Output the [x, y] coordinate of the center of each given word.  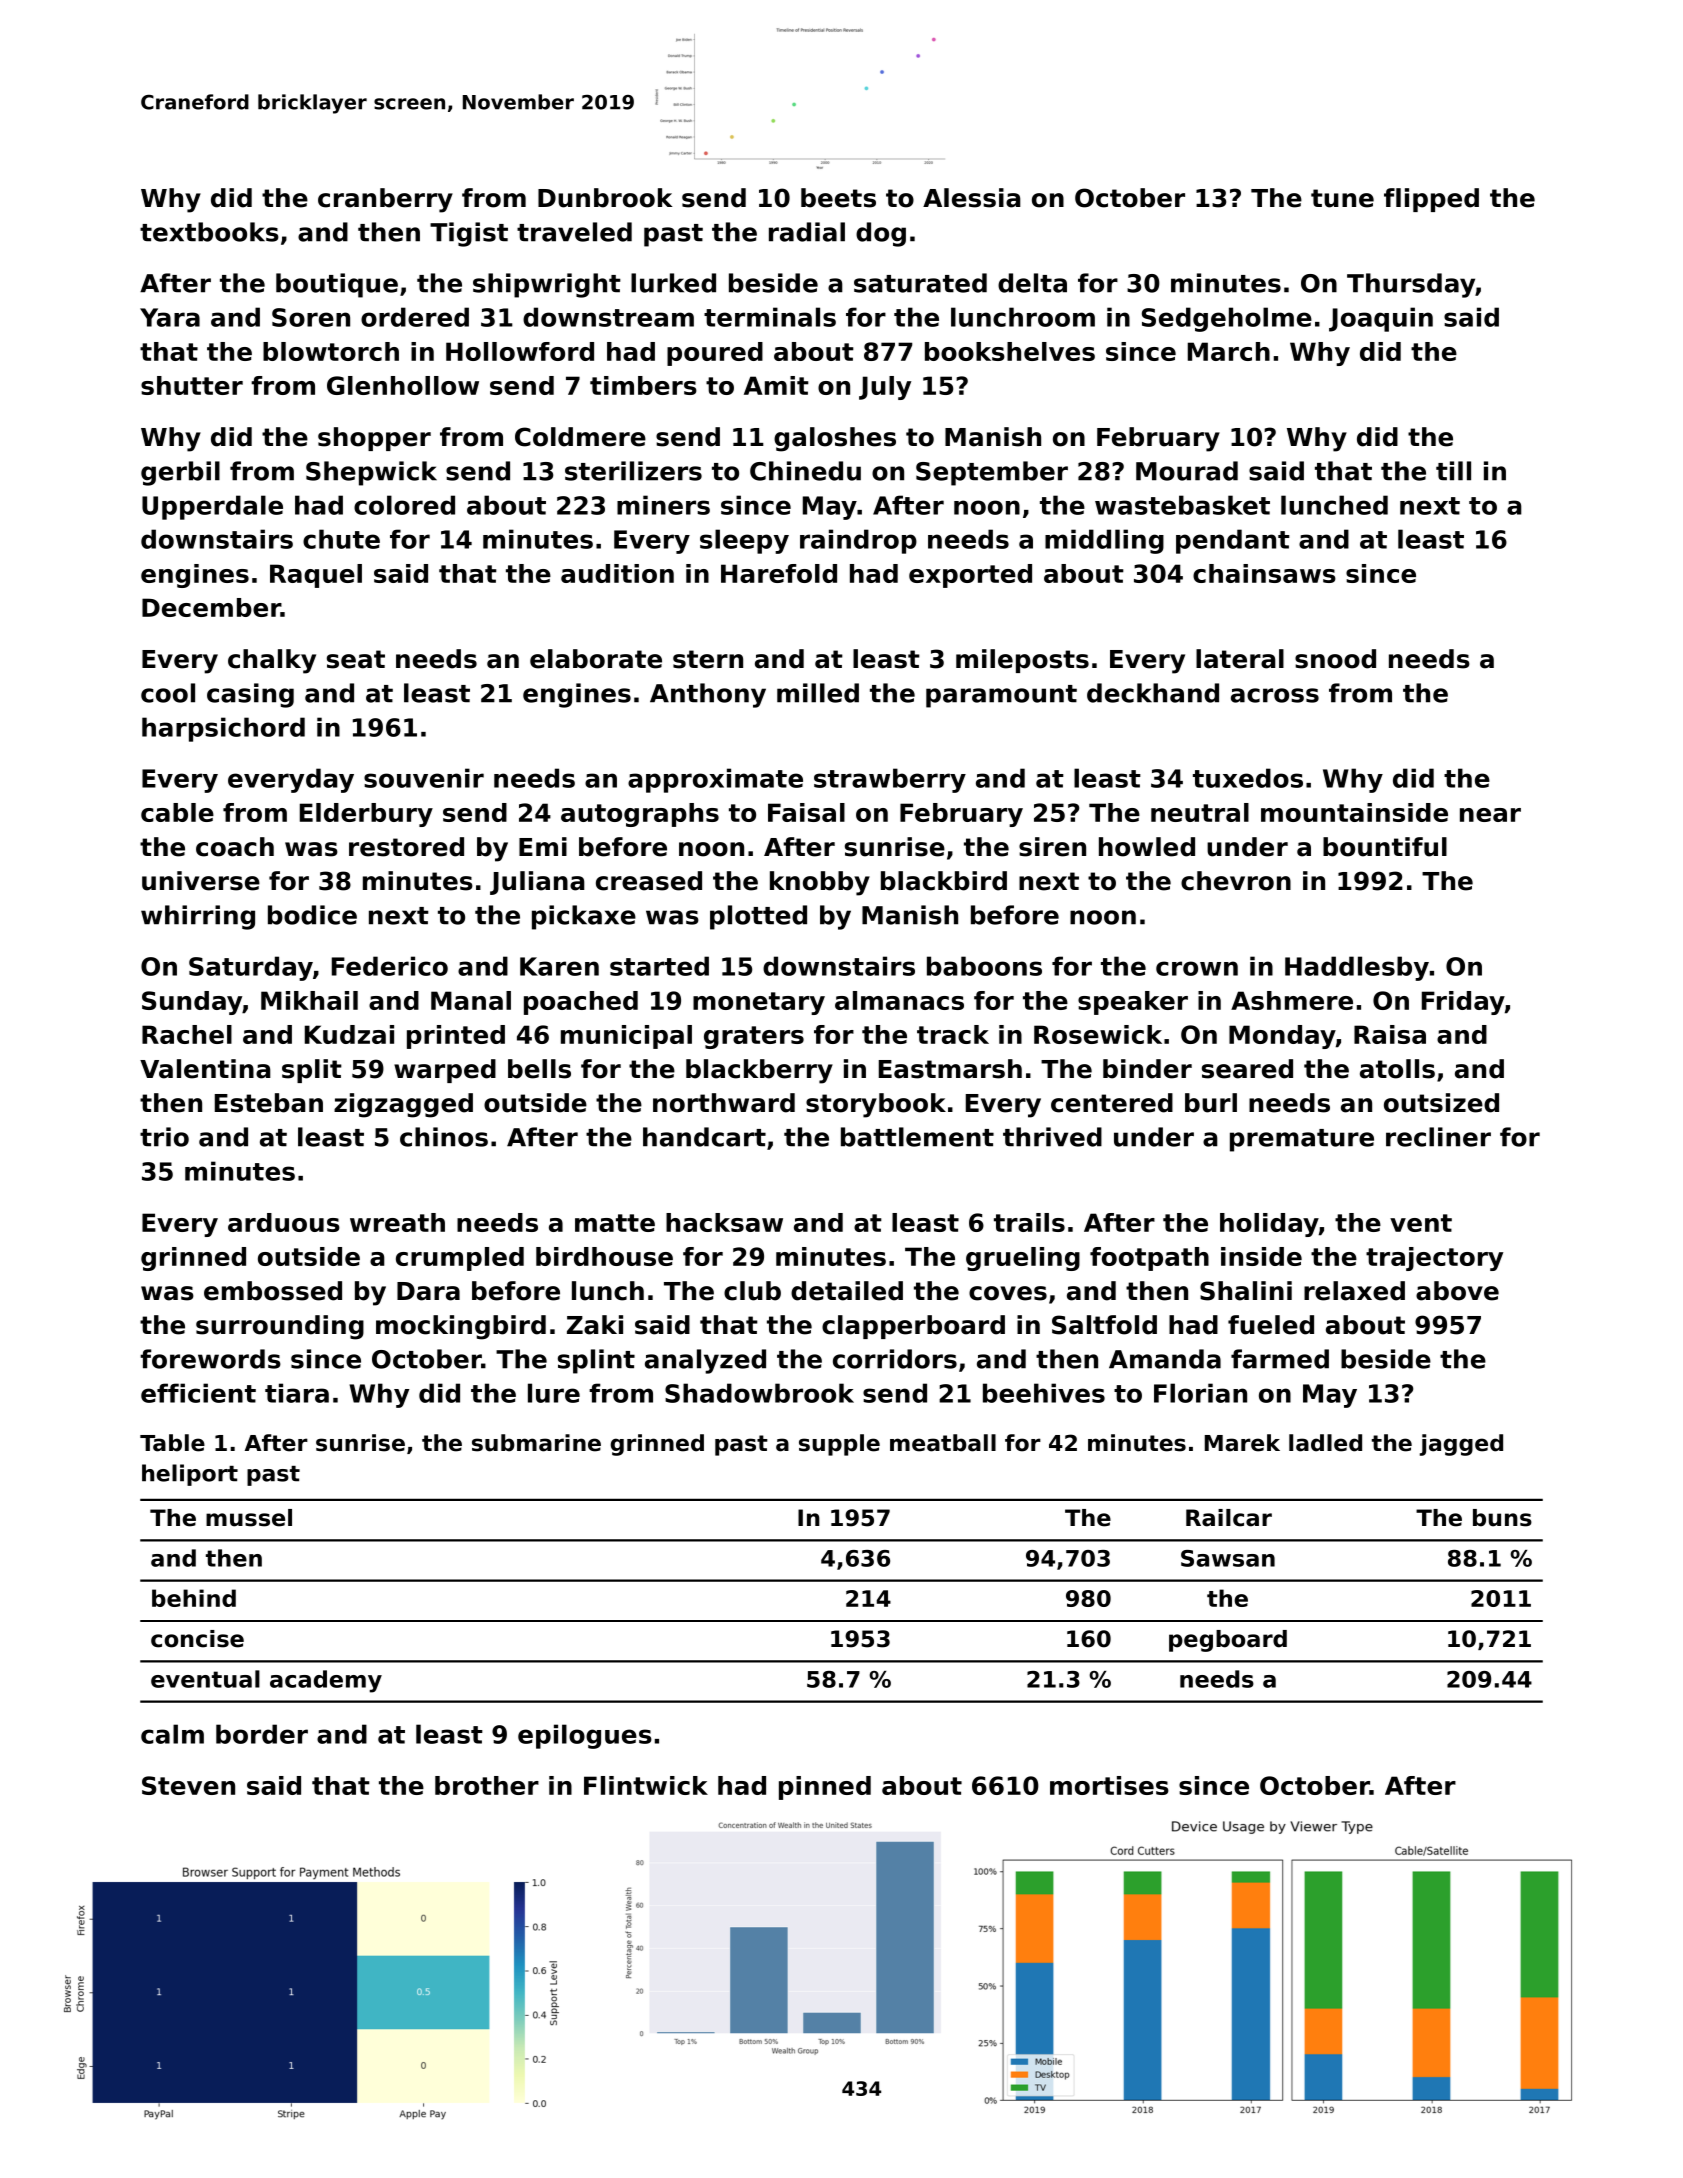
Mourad [1187, 471]
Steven [188, 1785]
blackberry [759, 1071]
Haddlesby [1357, 968]
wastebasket [1182, 505]
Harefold [779, 573]
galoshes [835, 439]
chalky [272, 661]
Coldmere [580, 437]
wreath [397, 1222]
